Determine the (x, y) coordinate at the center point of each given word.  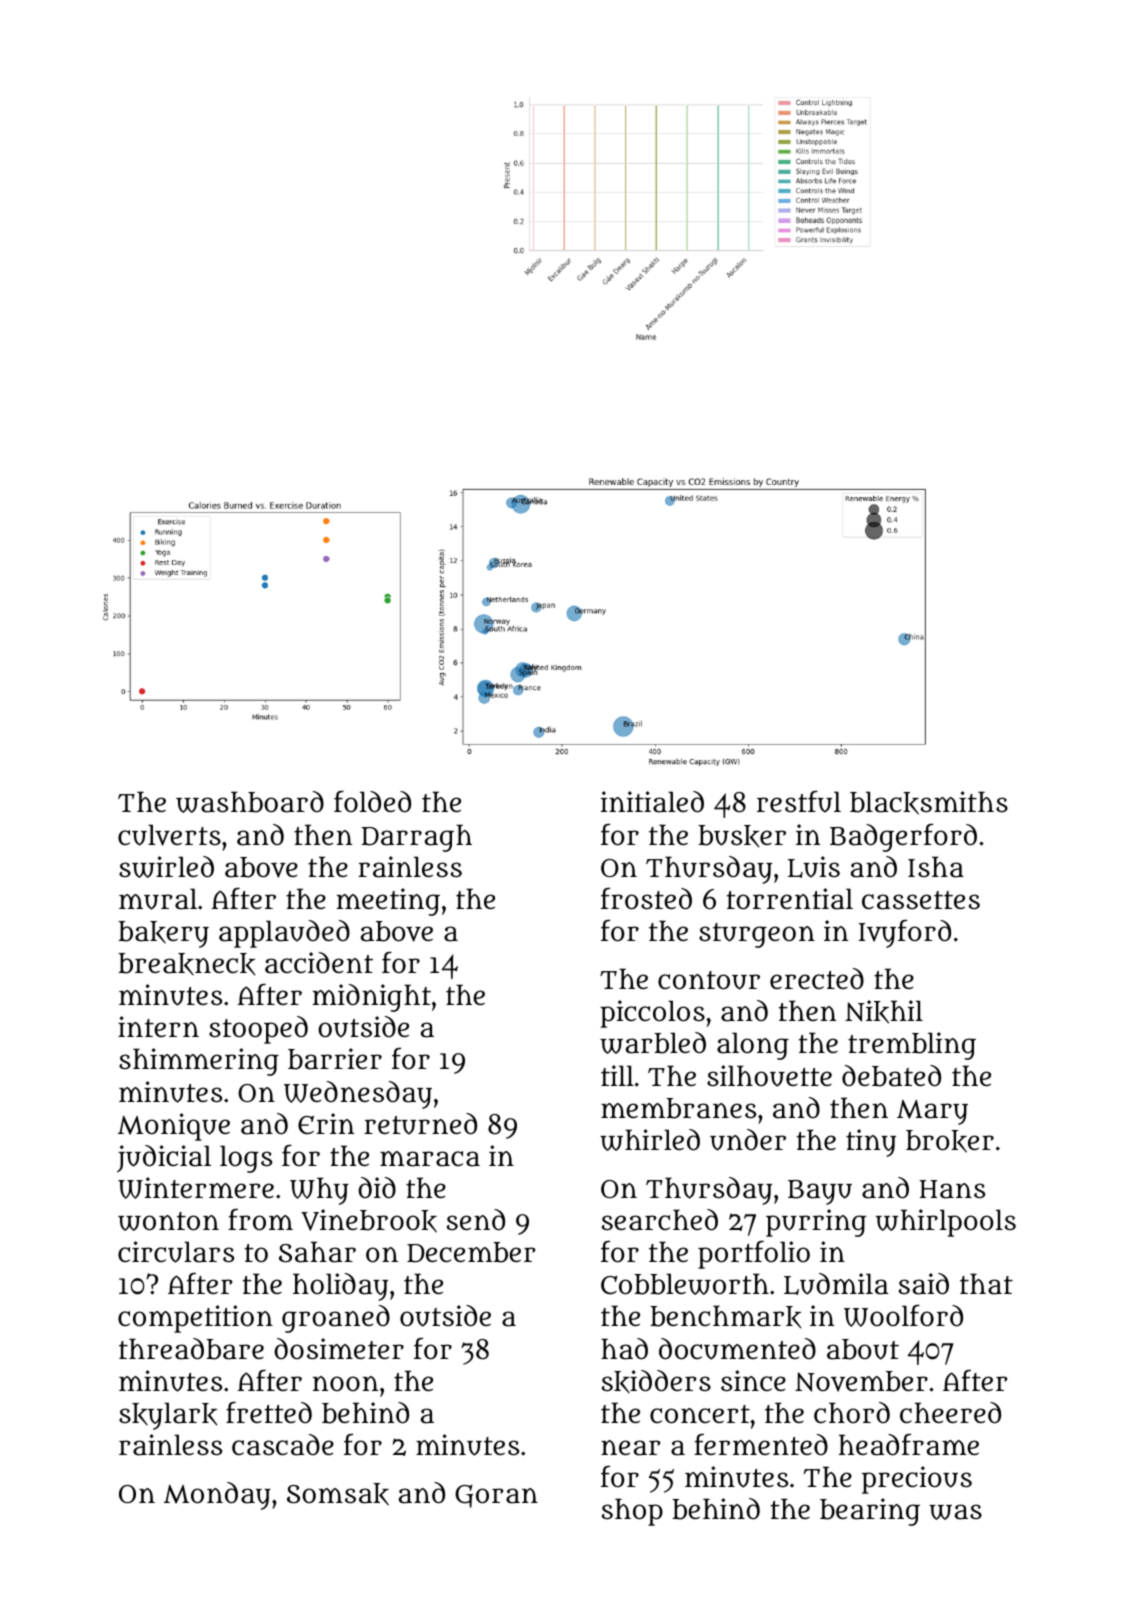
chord (852, 1413)
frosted (646, 899)
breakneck (186, 964)
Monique (174, 1127)
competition (195, 1319)
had (624, 1349)
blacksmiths (929, 803)
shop (632, 1512)
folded (372, 802)
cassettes (921, 900)
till (617, 1075)
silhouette (769, 1076)
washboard (250, 802)
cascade (283, 1445)
